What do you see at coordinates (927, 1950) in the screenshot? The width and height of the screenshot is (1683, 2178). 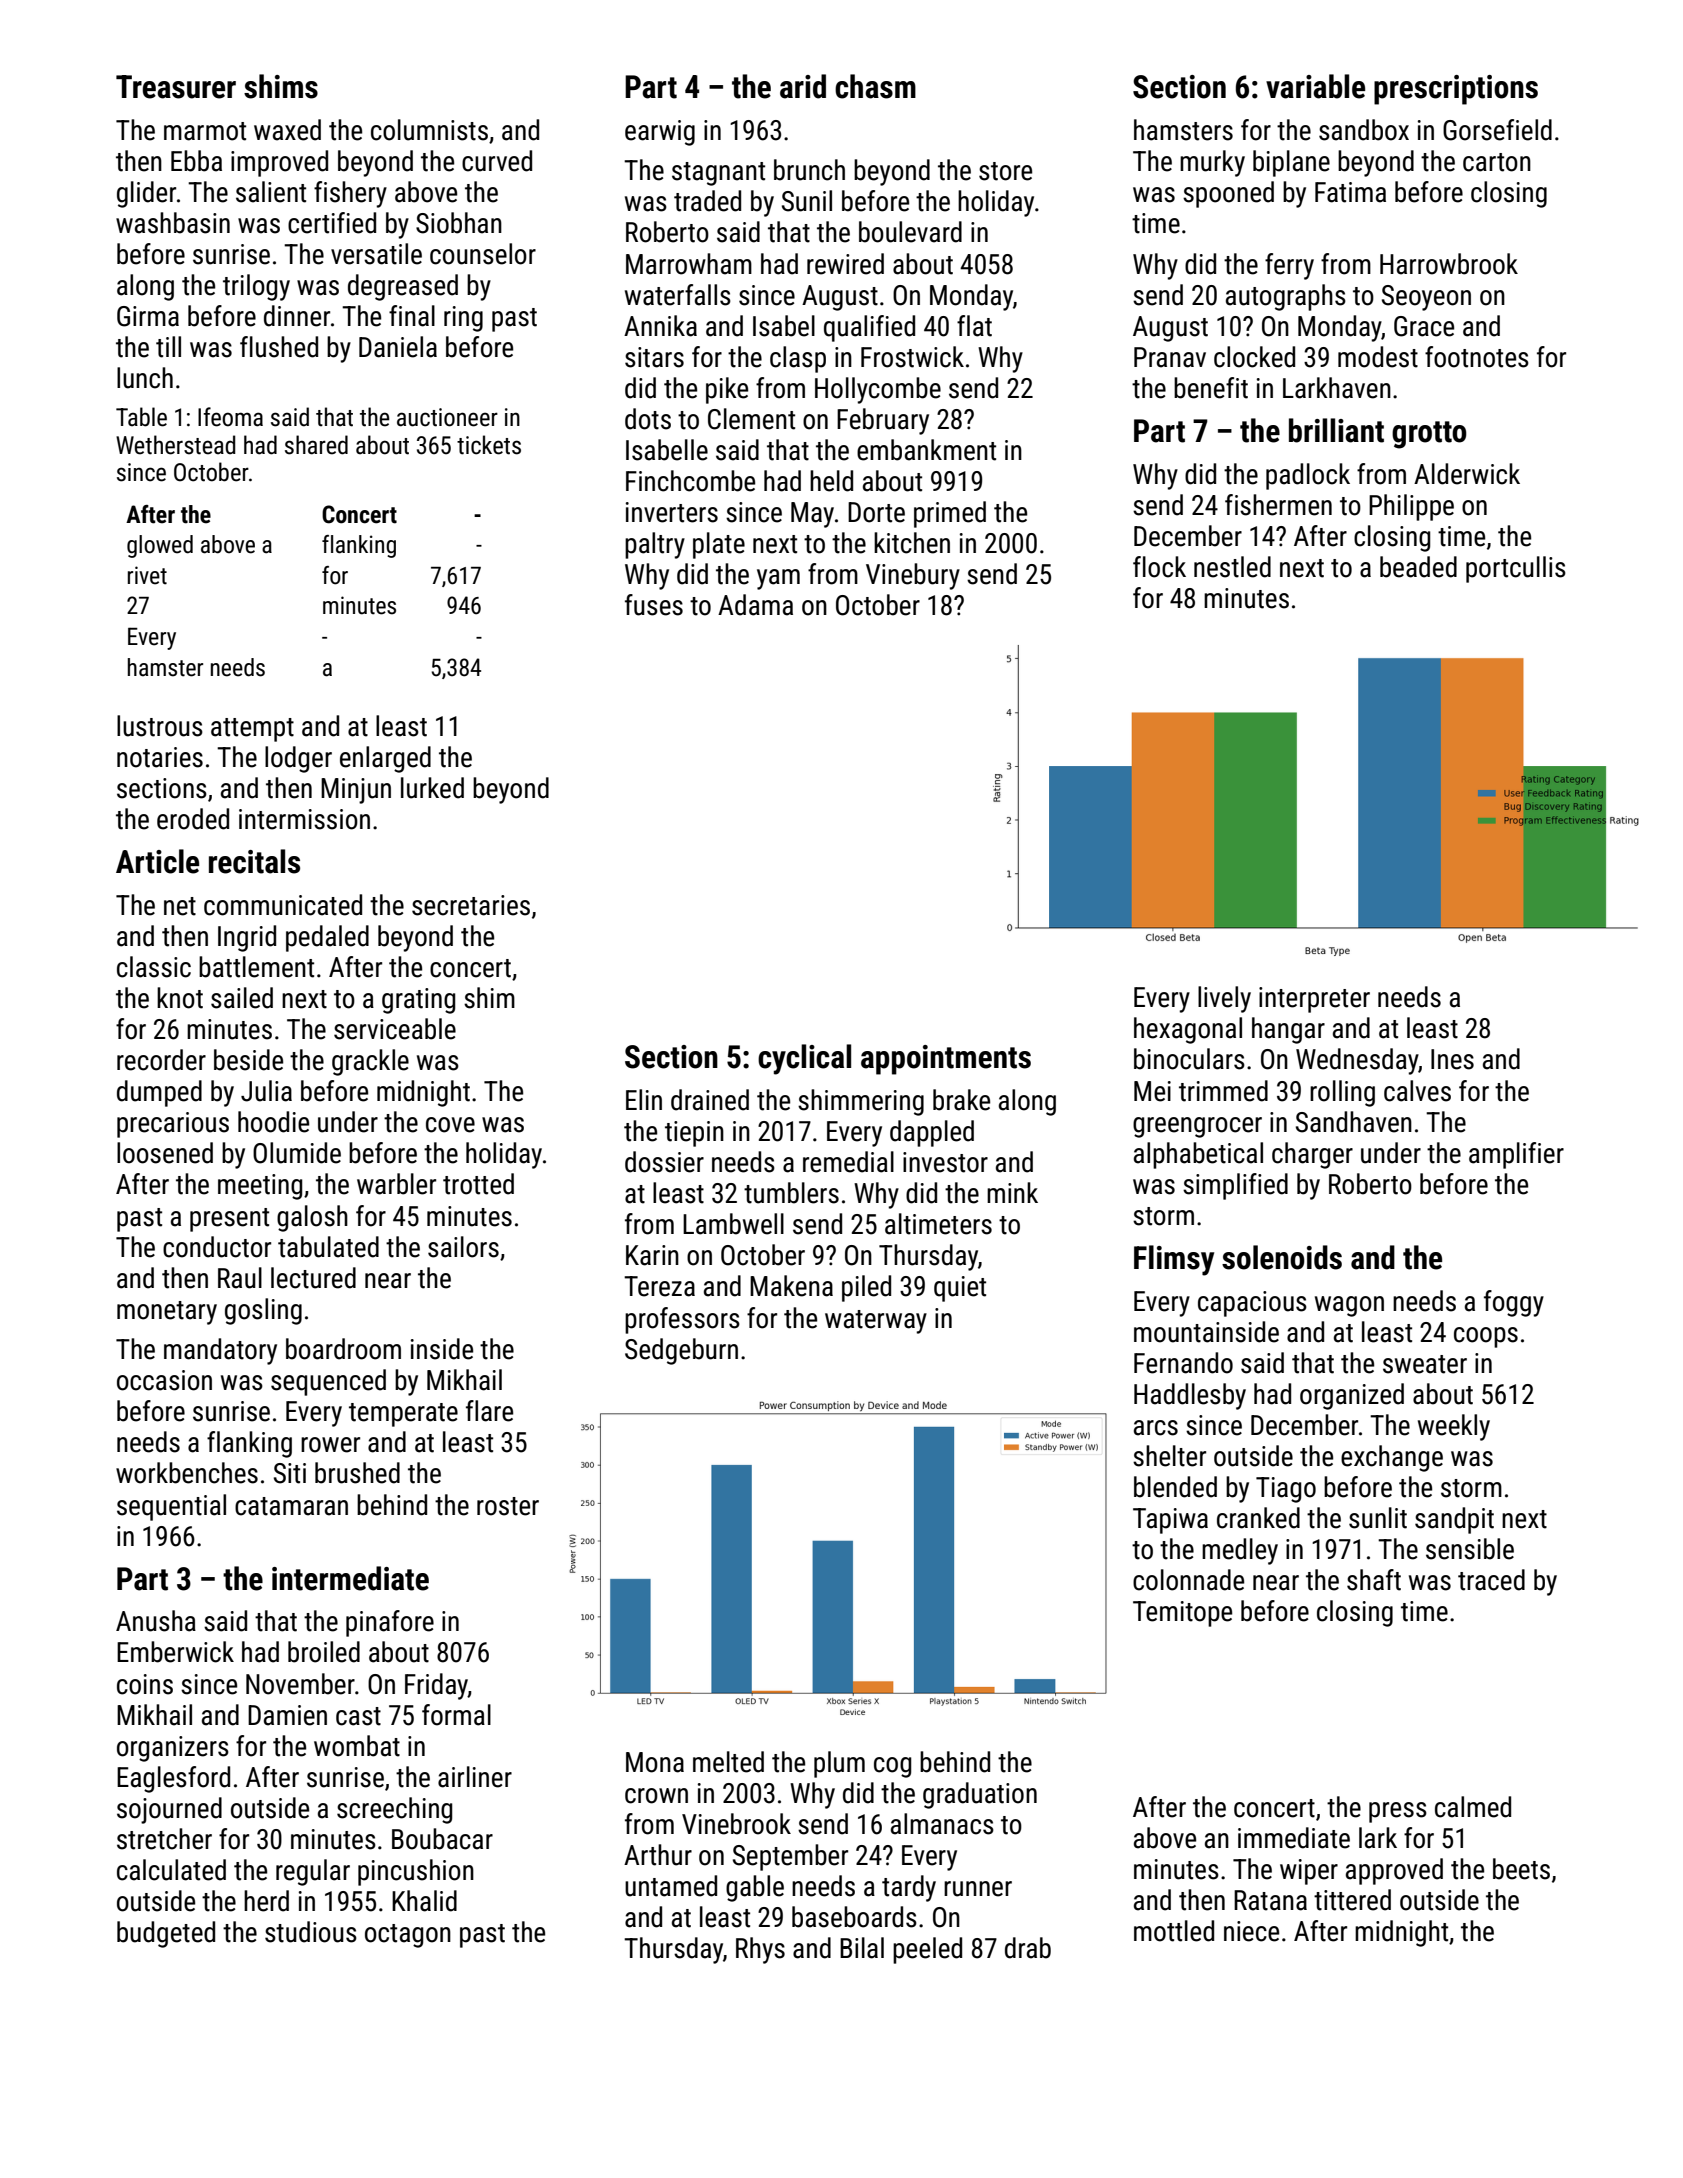 I see `peeled` at bounding box center [927, 1950].
